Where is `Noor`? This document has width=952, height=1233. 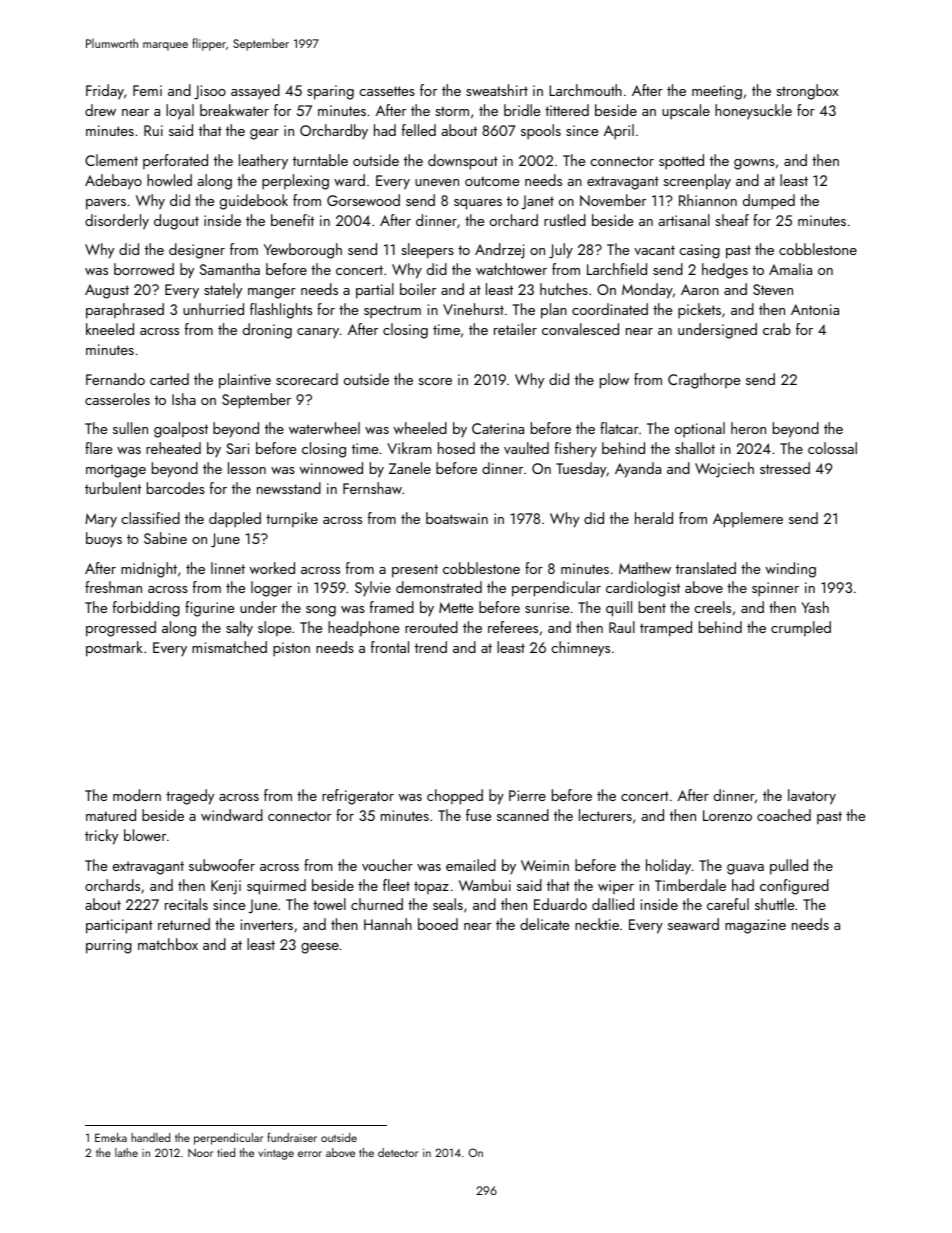
Noor is located at coordinates (200, 1153).
